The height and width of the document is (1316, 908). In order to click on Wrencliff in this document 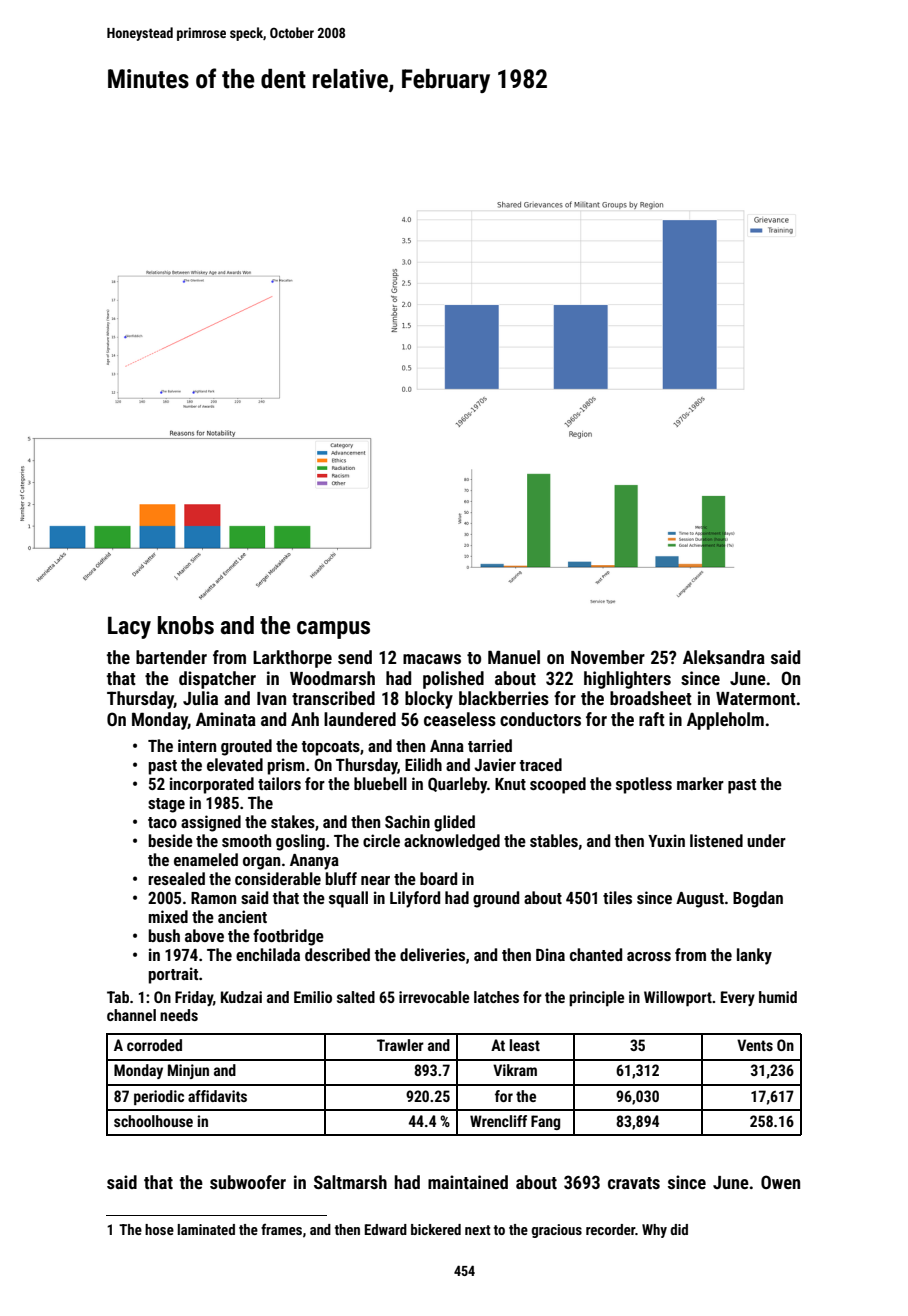, I will do `click(498, 1121)`.
